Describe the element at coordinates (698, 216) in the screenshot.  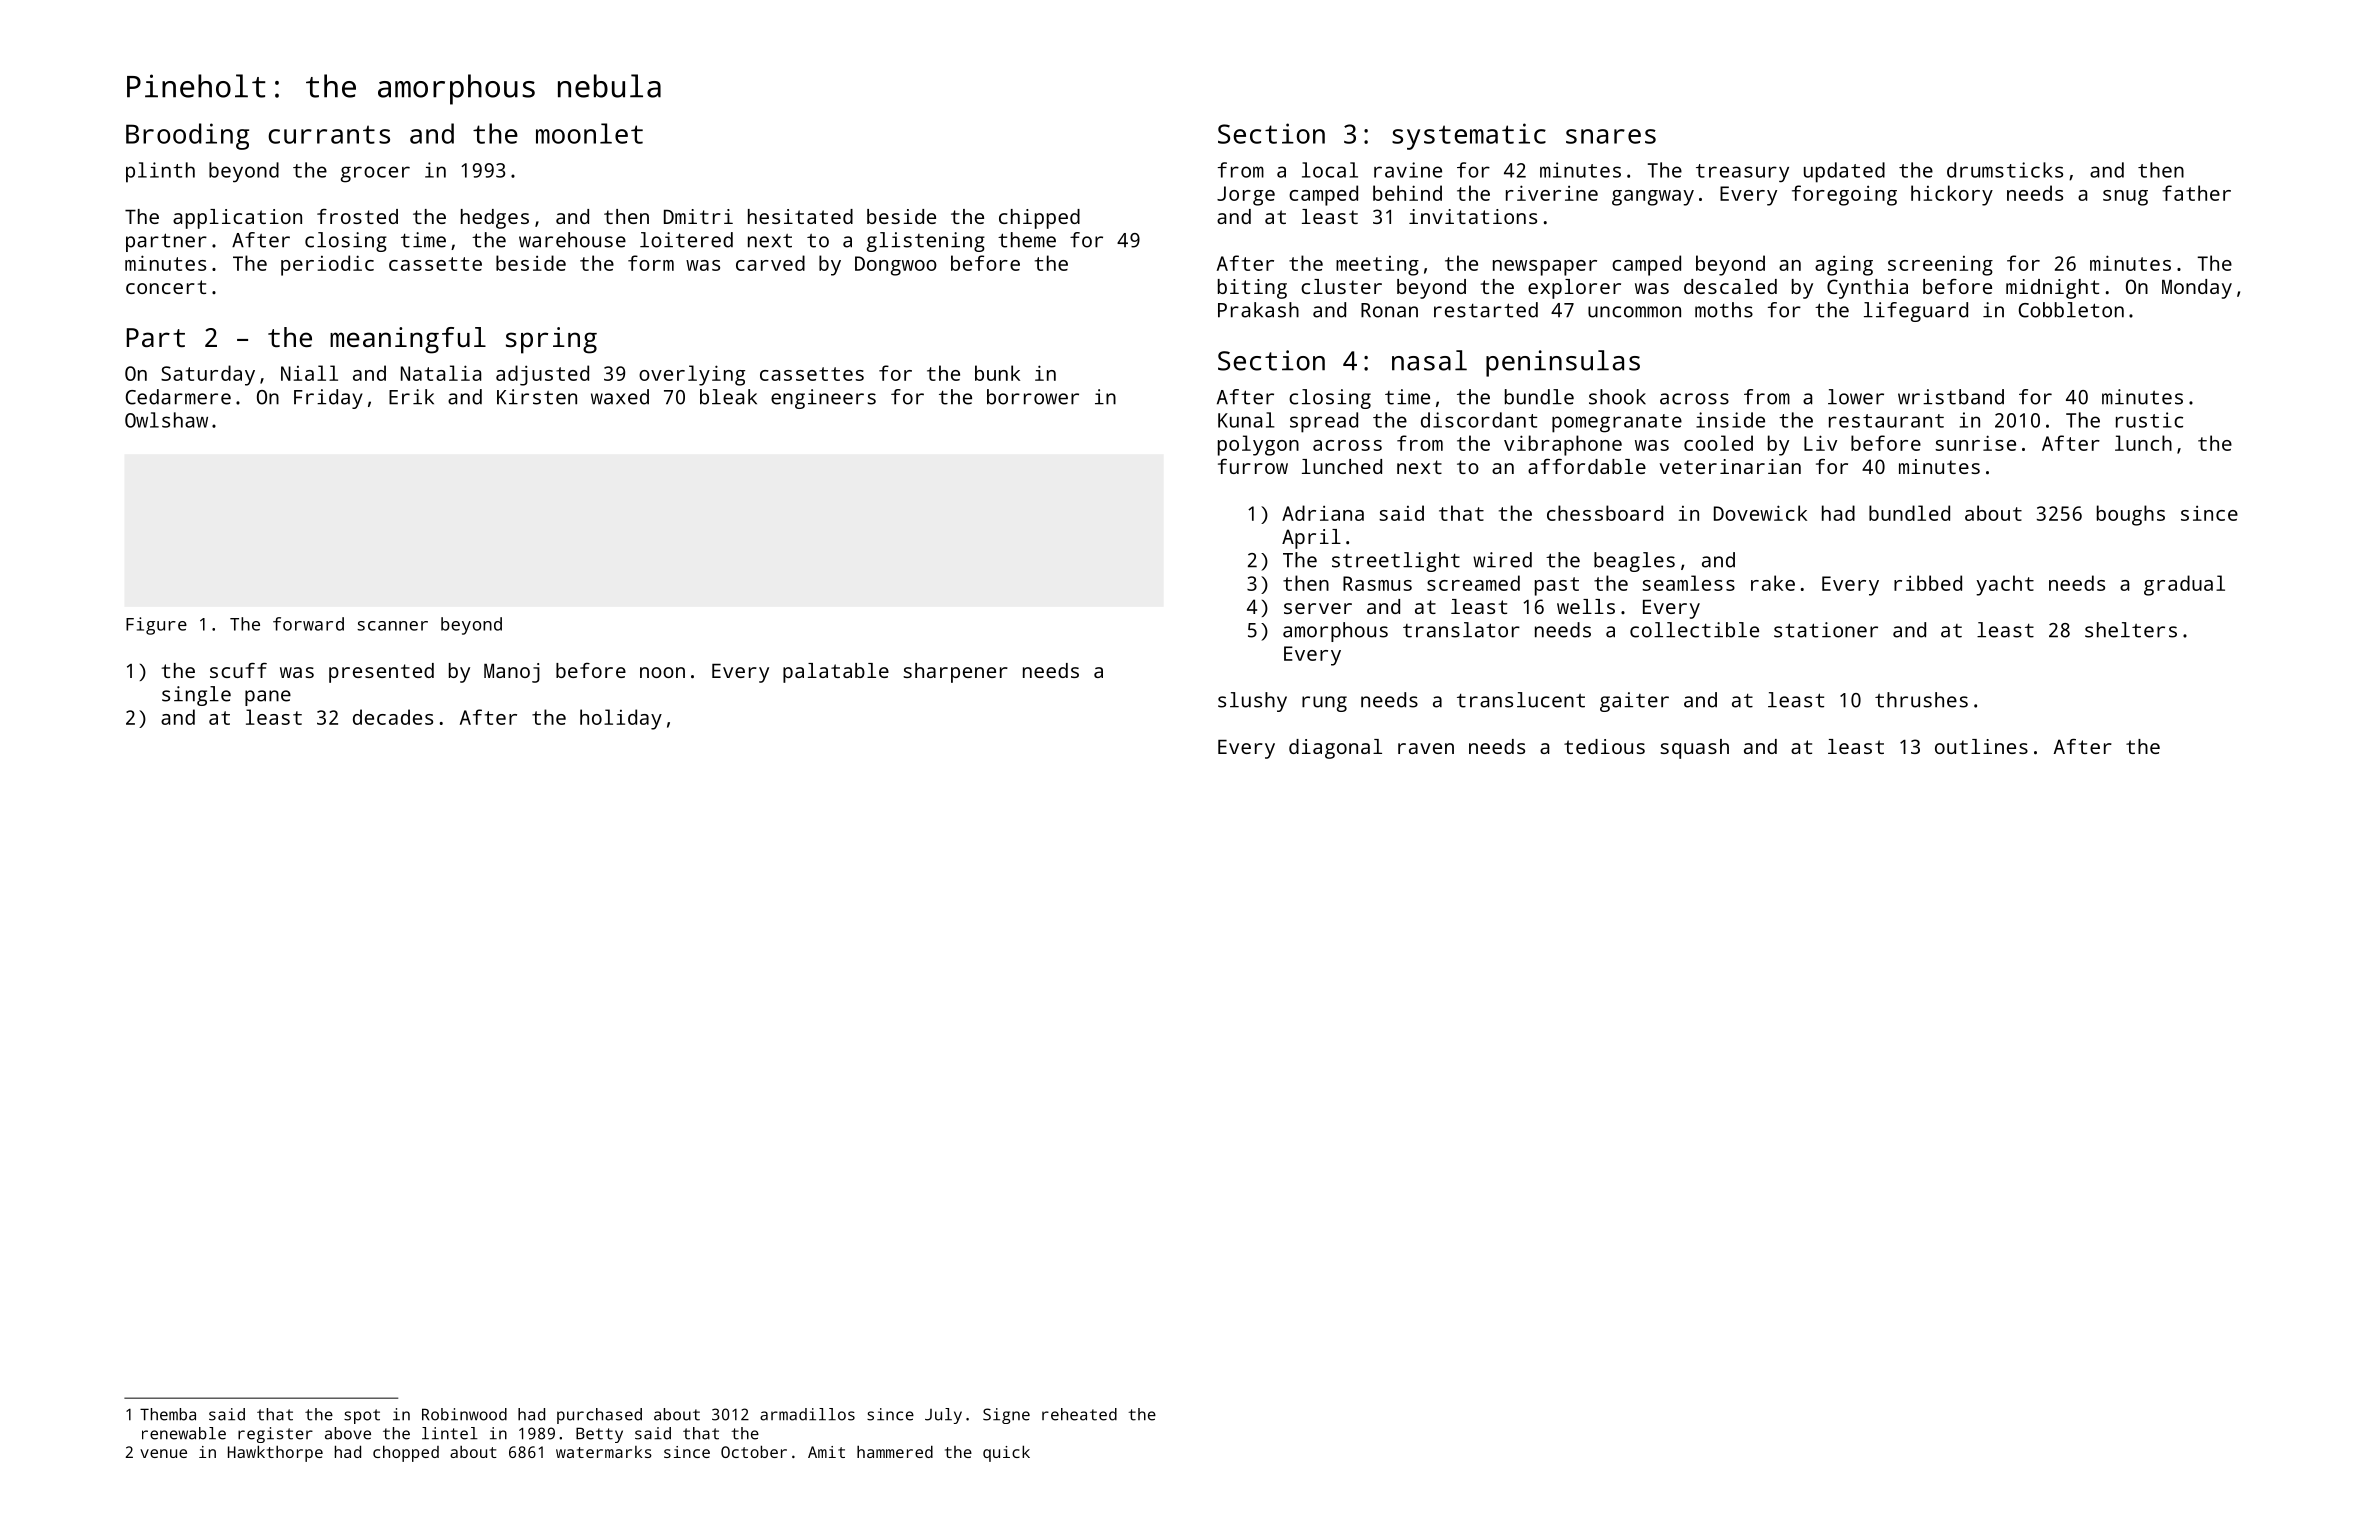
I see `Dmitri` at that location.
